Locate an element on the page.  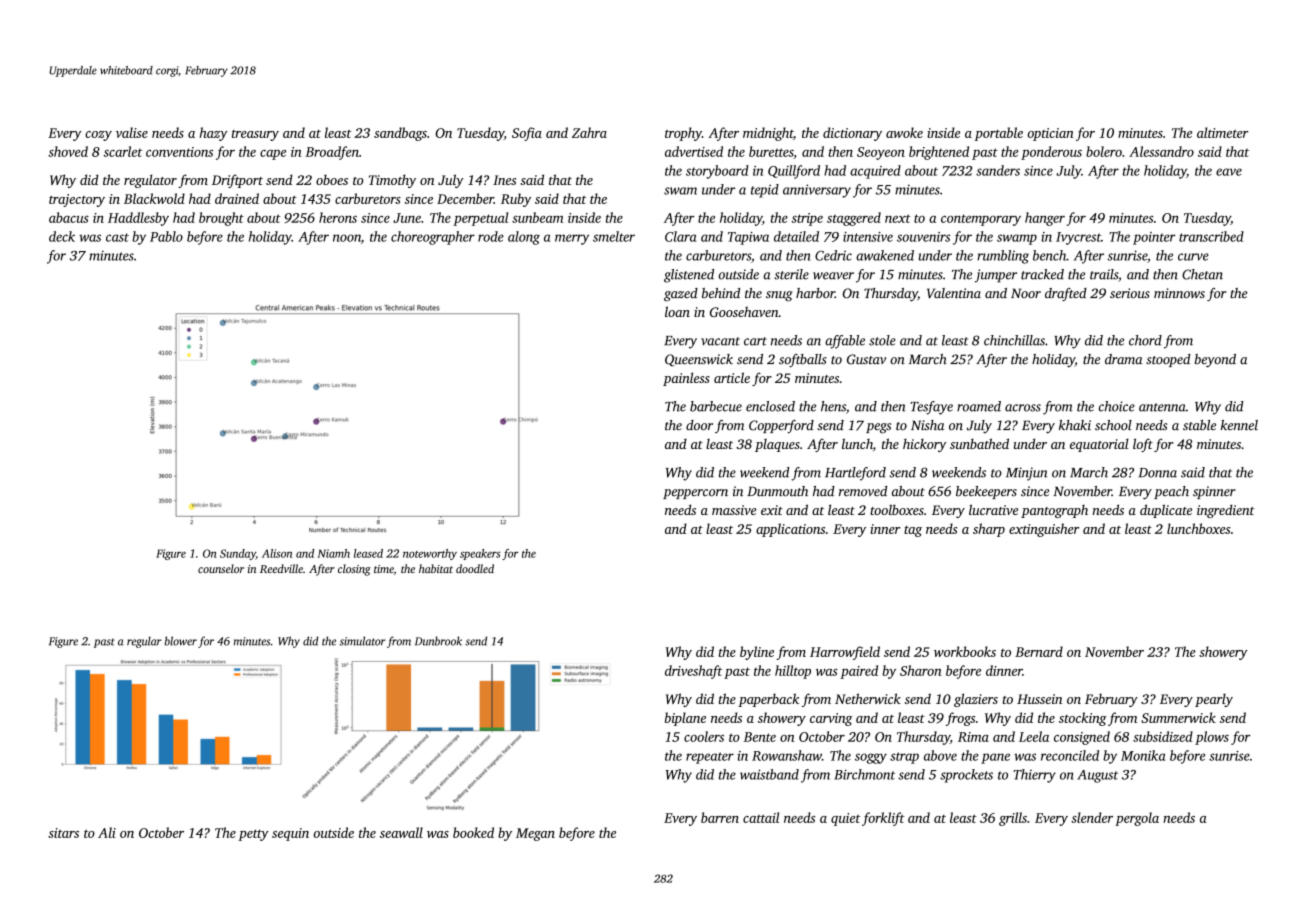
cast is located at coordinates (117, 237).
